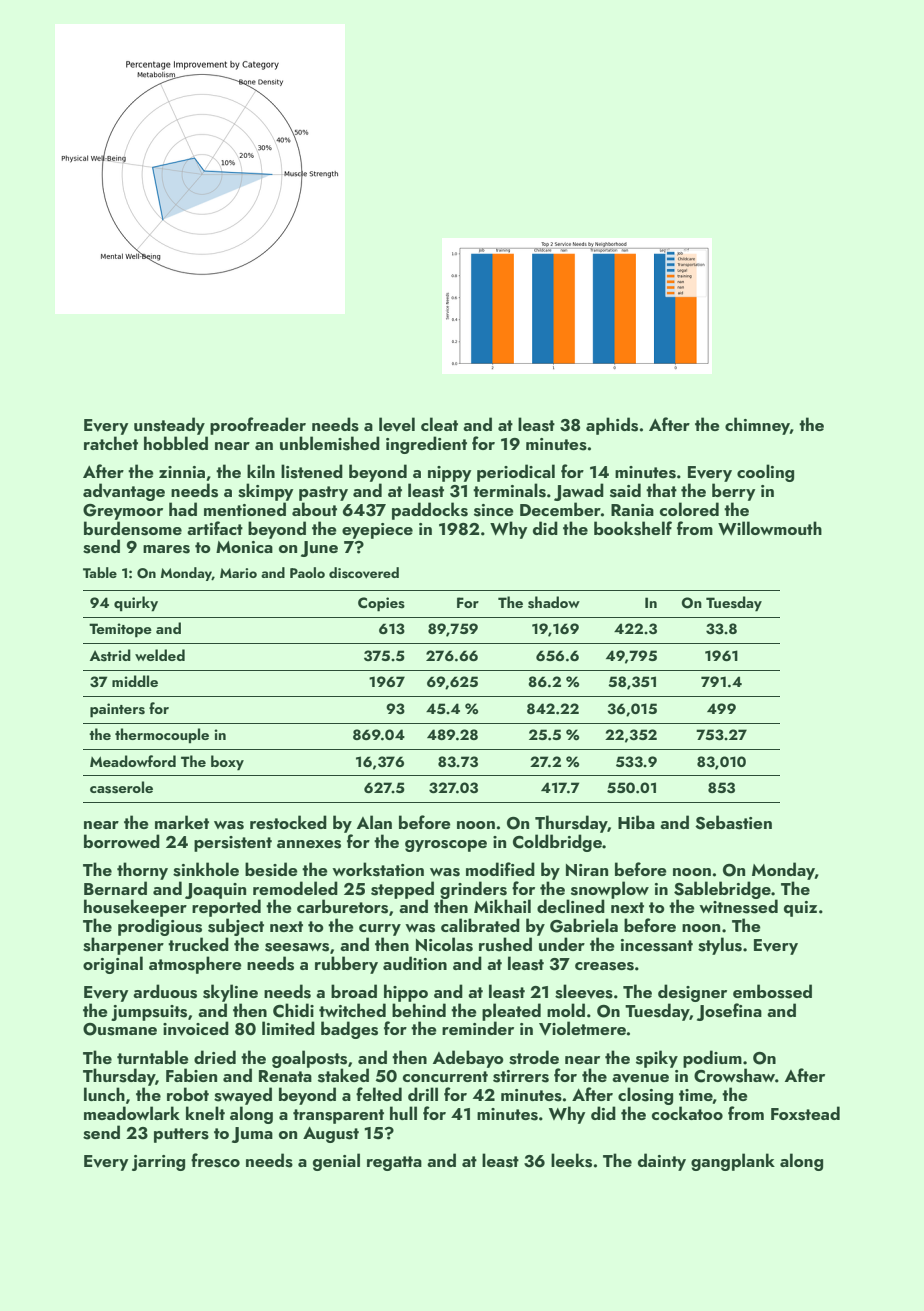 The width and height of the image is (924, 1311). What do you see at coordinates (226, 908) in the image?
I see `reported` at bounding box center [226, 908].
